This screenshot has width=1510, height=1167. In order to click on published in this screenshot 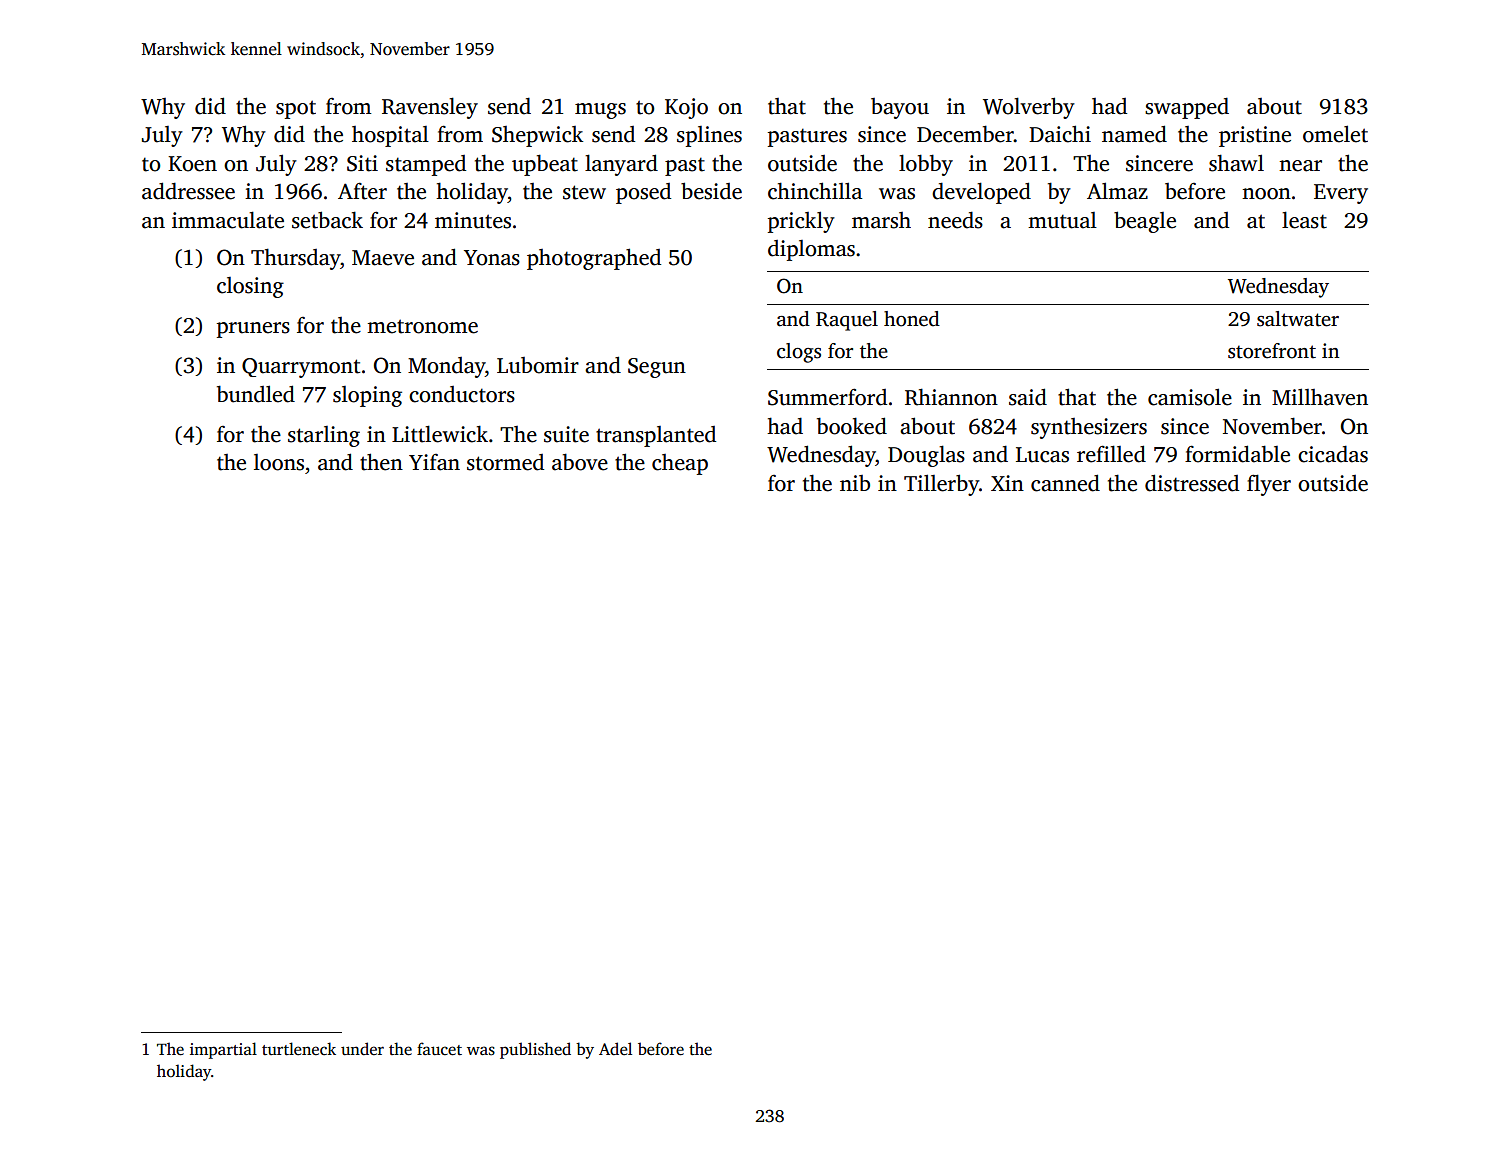, I will do `click(535, 1050)`.
